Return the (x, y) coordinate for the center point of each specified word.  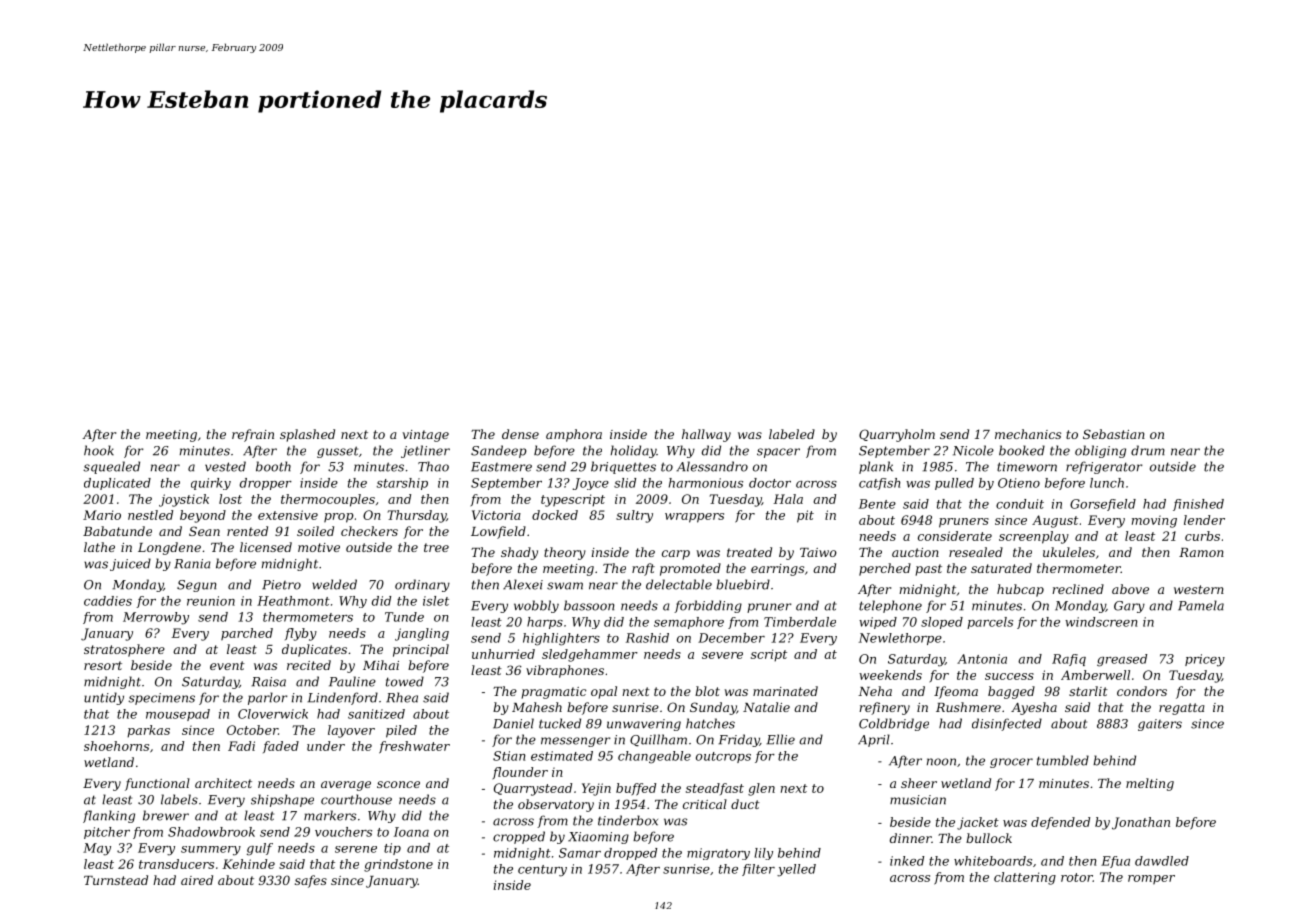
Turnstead (116, 880)
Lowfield (498, 532)
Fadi (241, 746)
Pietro (281, 585)
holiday (633, 451)
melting (1150, 784)
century (542, 871)
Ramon (1201, 552)
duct (745, 804)
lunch (1107, 483)
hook (99, 450)
